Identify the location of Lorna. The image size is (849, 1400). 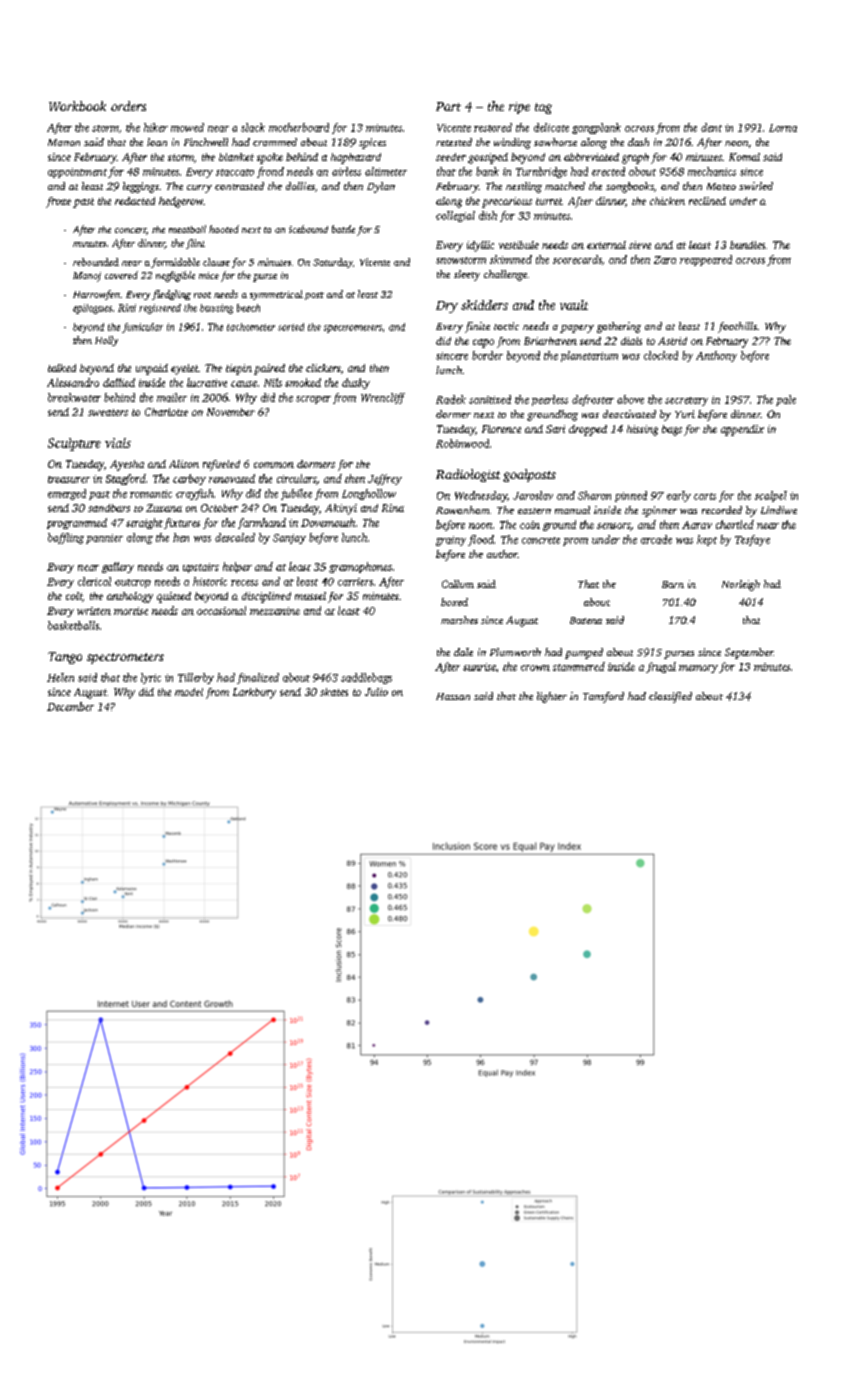
(783, 128).
